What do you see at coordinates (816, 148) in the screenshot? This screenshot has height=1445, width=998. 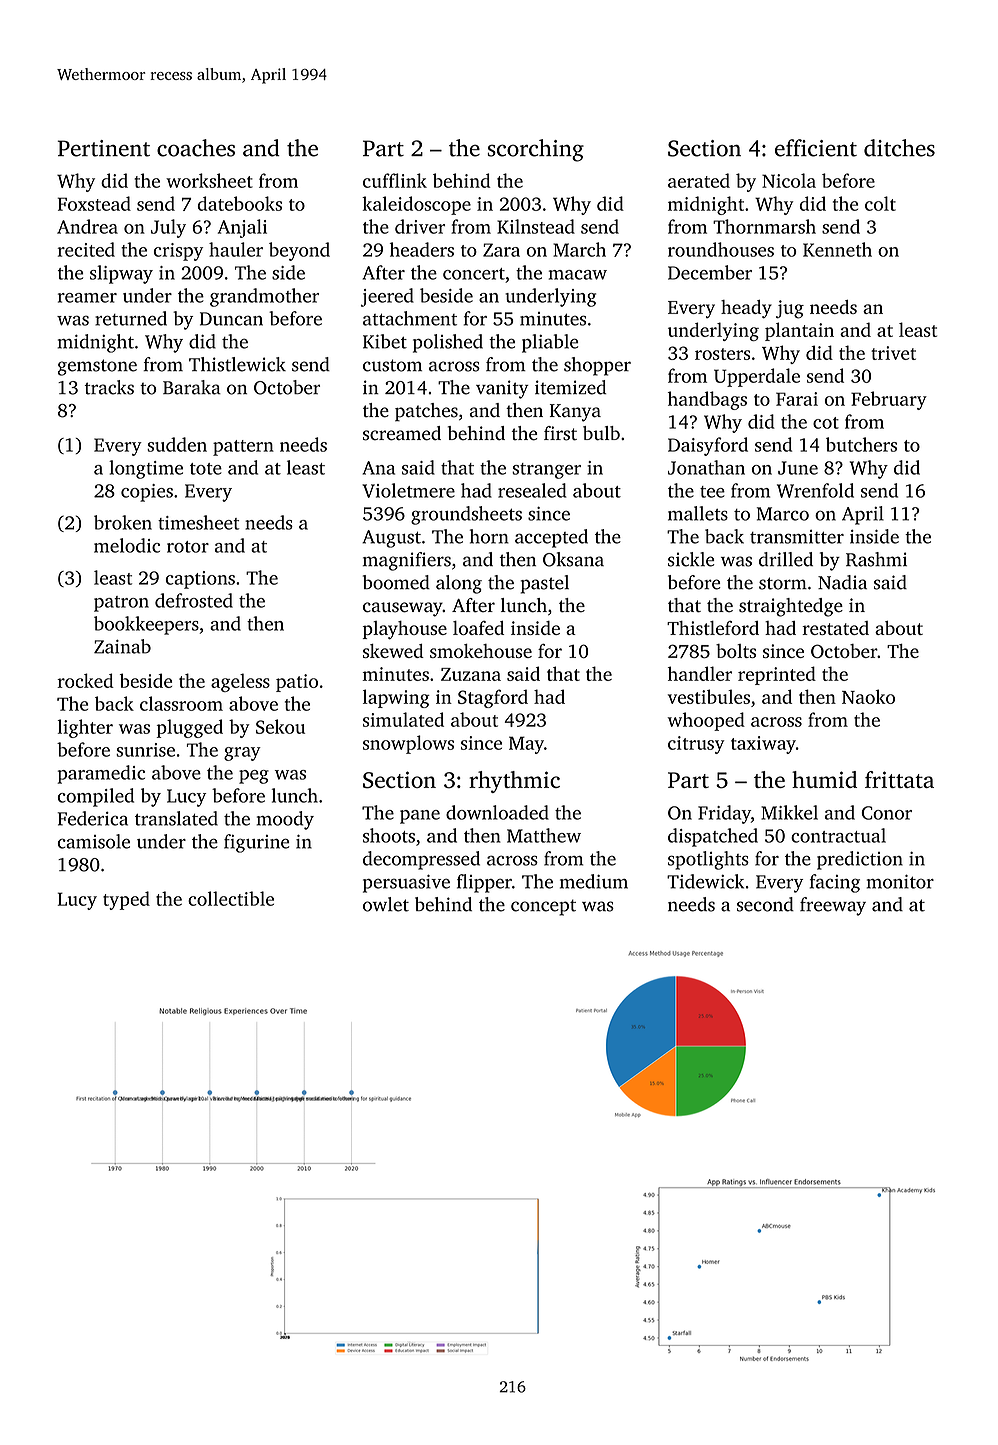 I see `efficient` at bounding box center [816, 148].
